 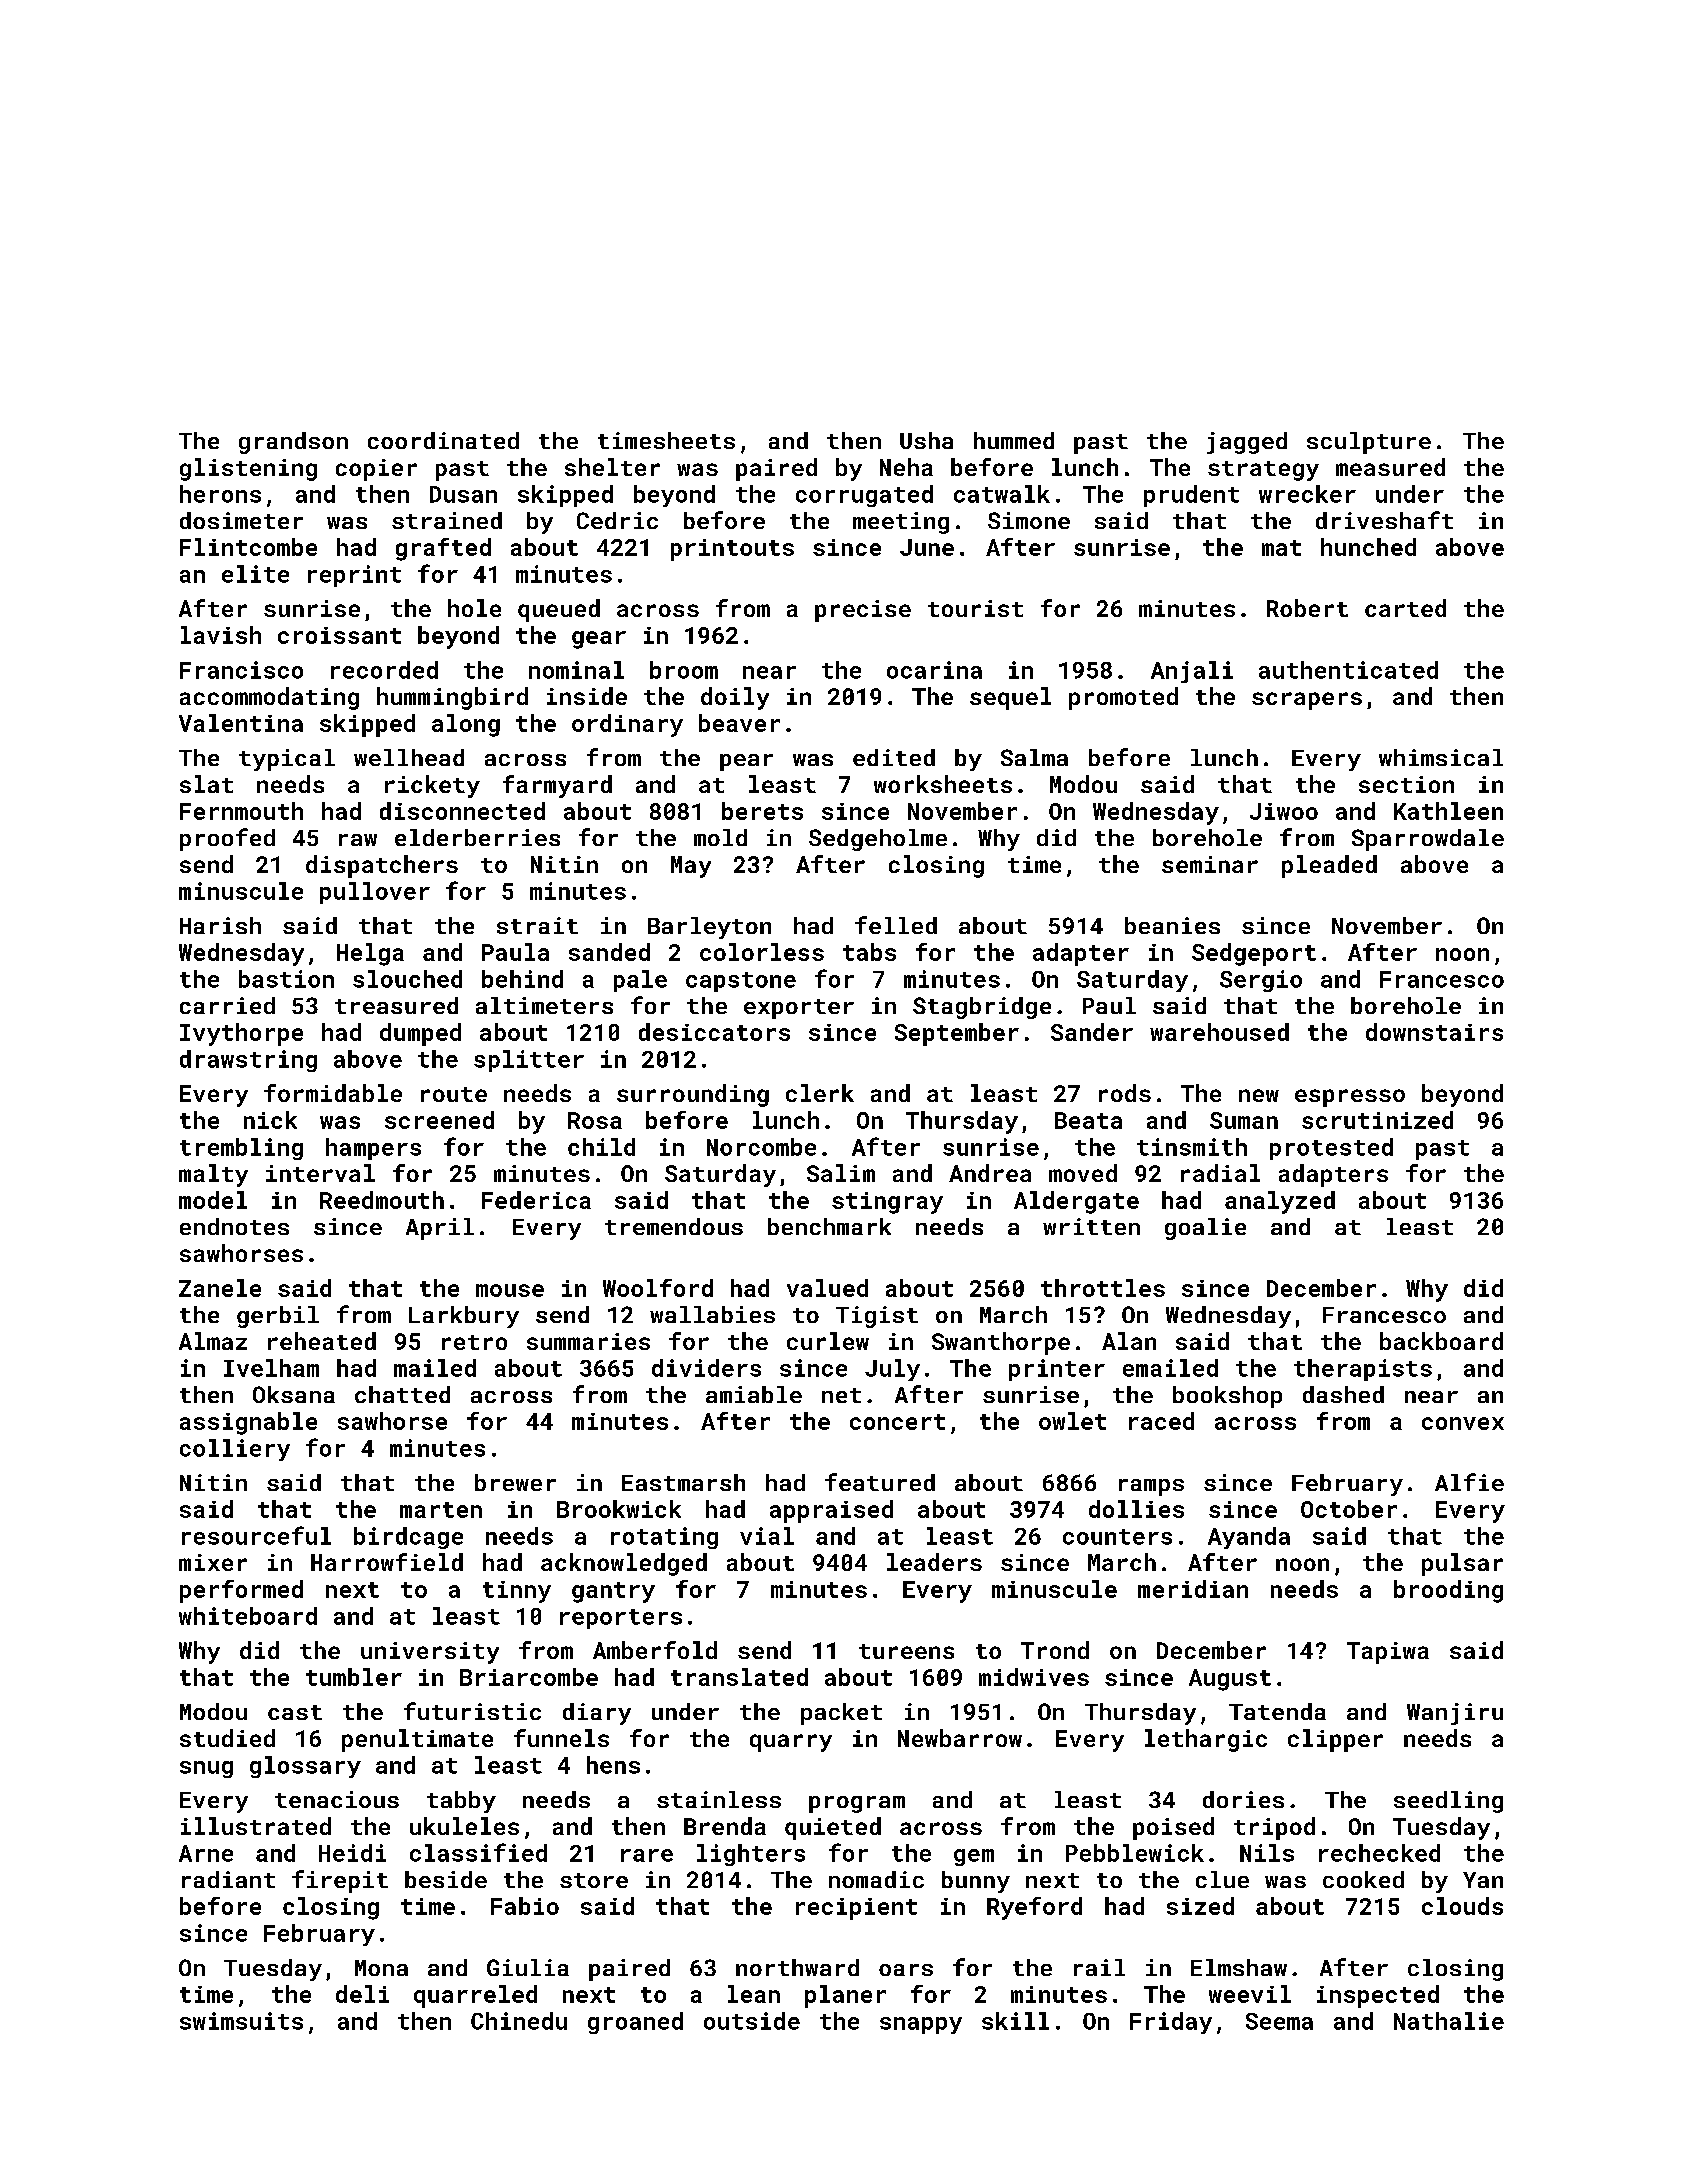 What do you see at coordinates (897, 1422) in the document?
I see `concert` at bounding box center [897, 1422].
